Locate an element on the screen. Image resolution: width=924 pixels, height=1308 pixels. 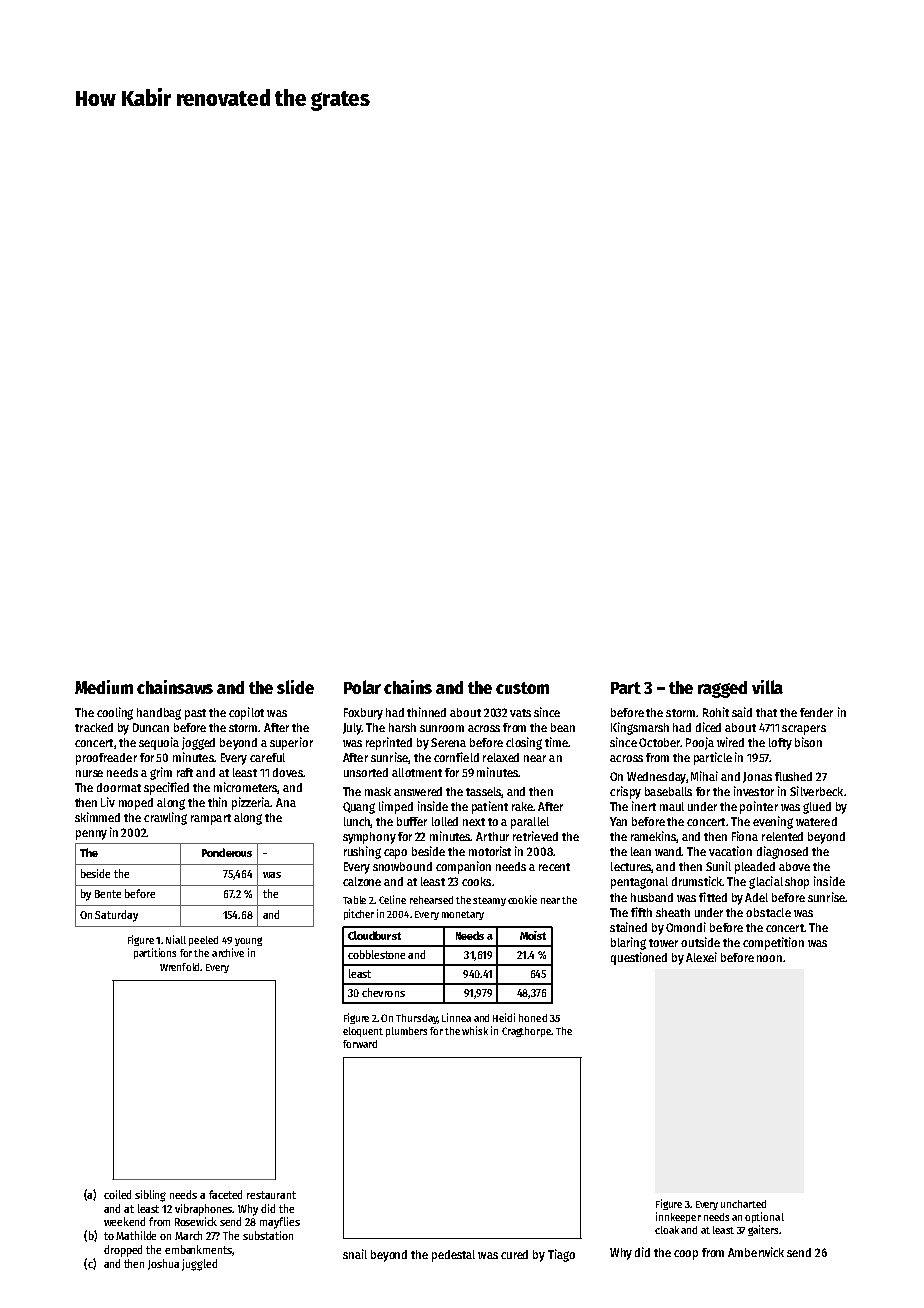
custom is located at coordinates (522, 688).
